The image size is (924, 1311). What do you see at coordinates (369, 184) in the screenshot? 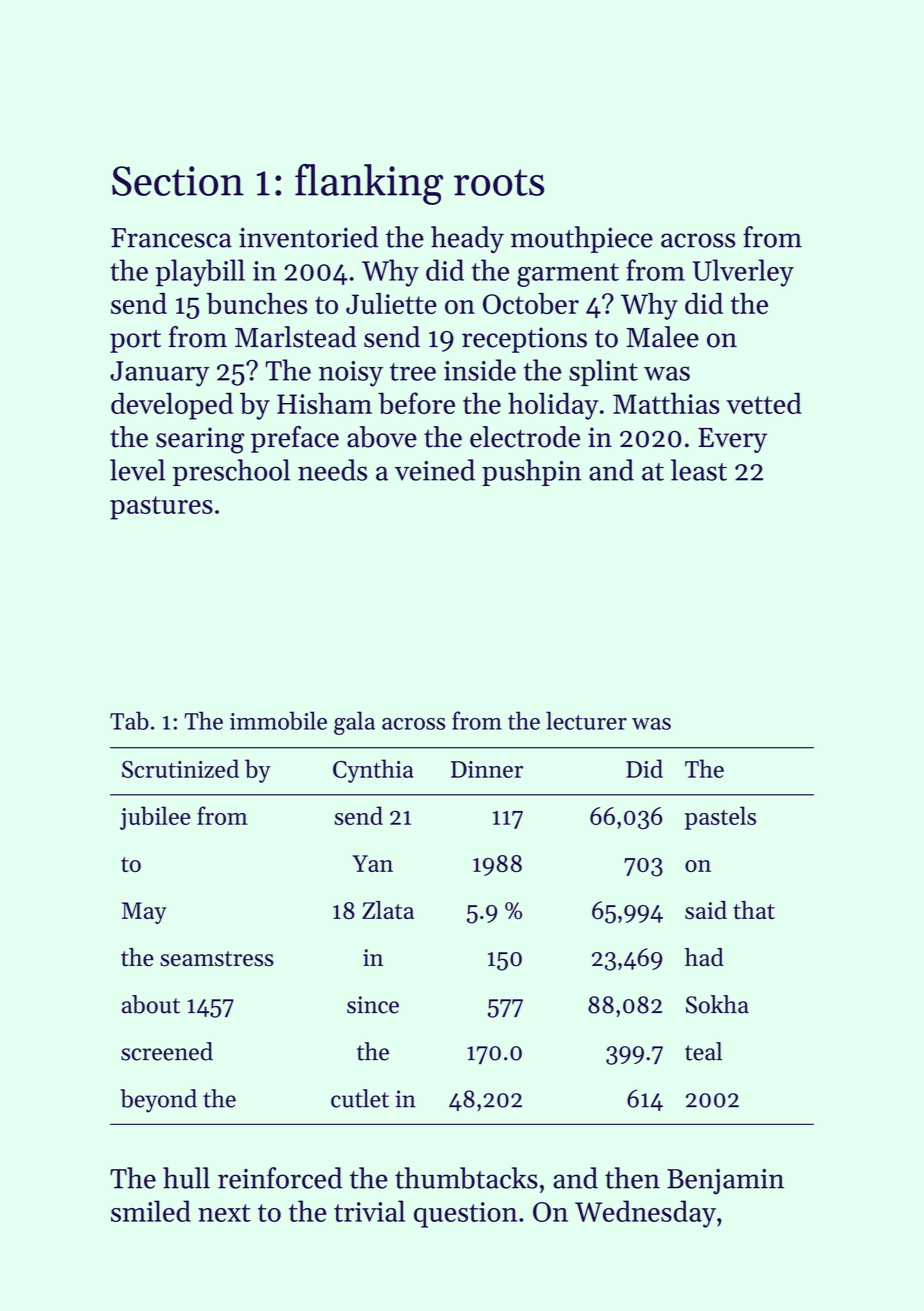
I see `flanking` at bounding box center [369, 184].
